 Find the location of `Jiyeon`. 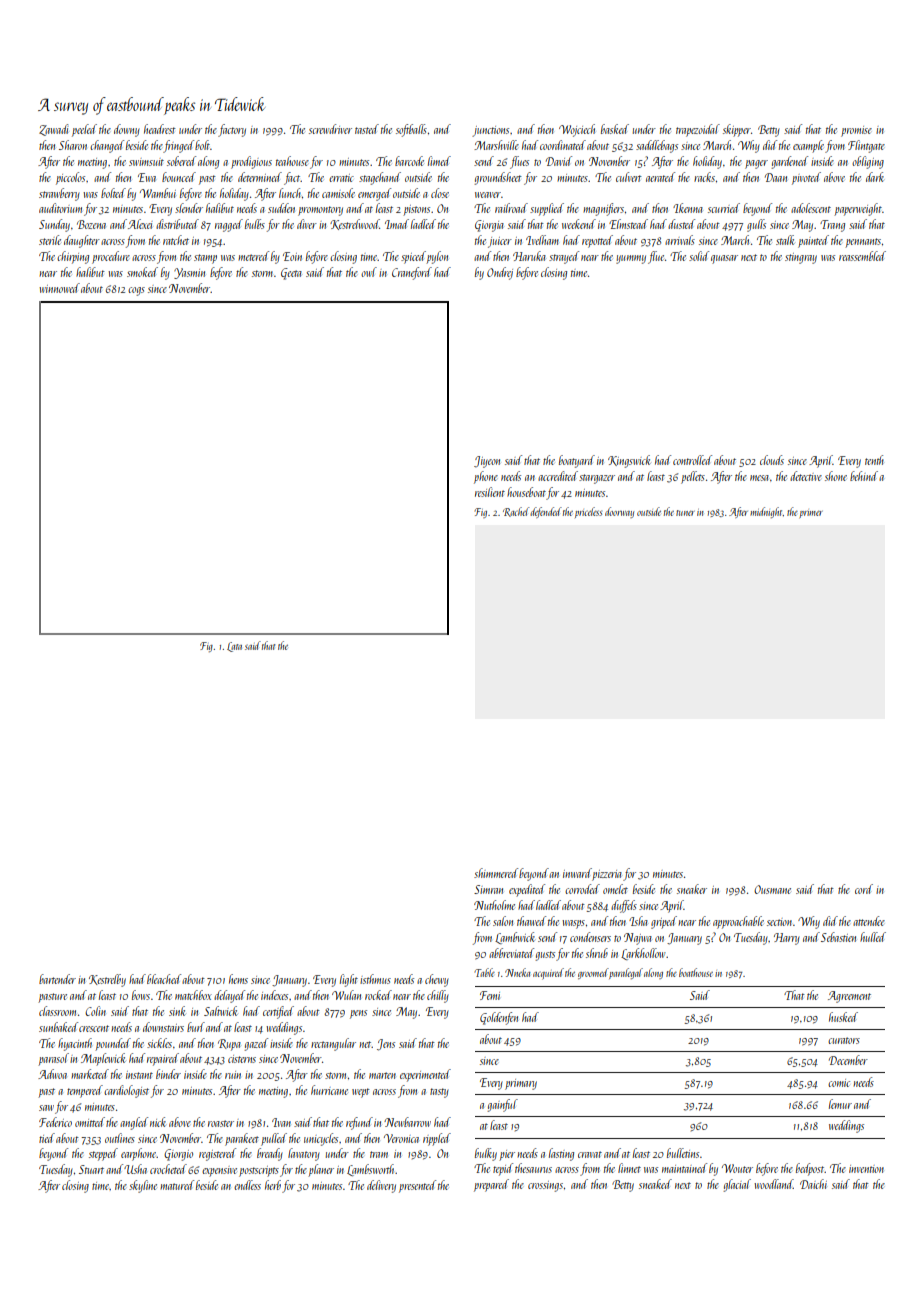

Jiyeon is located at coordinates (487, 462).
